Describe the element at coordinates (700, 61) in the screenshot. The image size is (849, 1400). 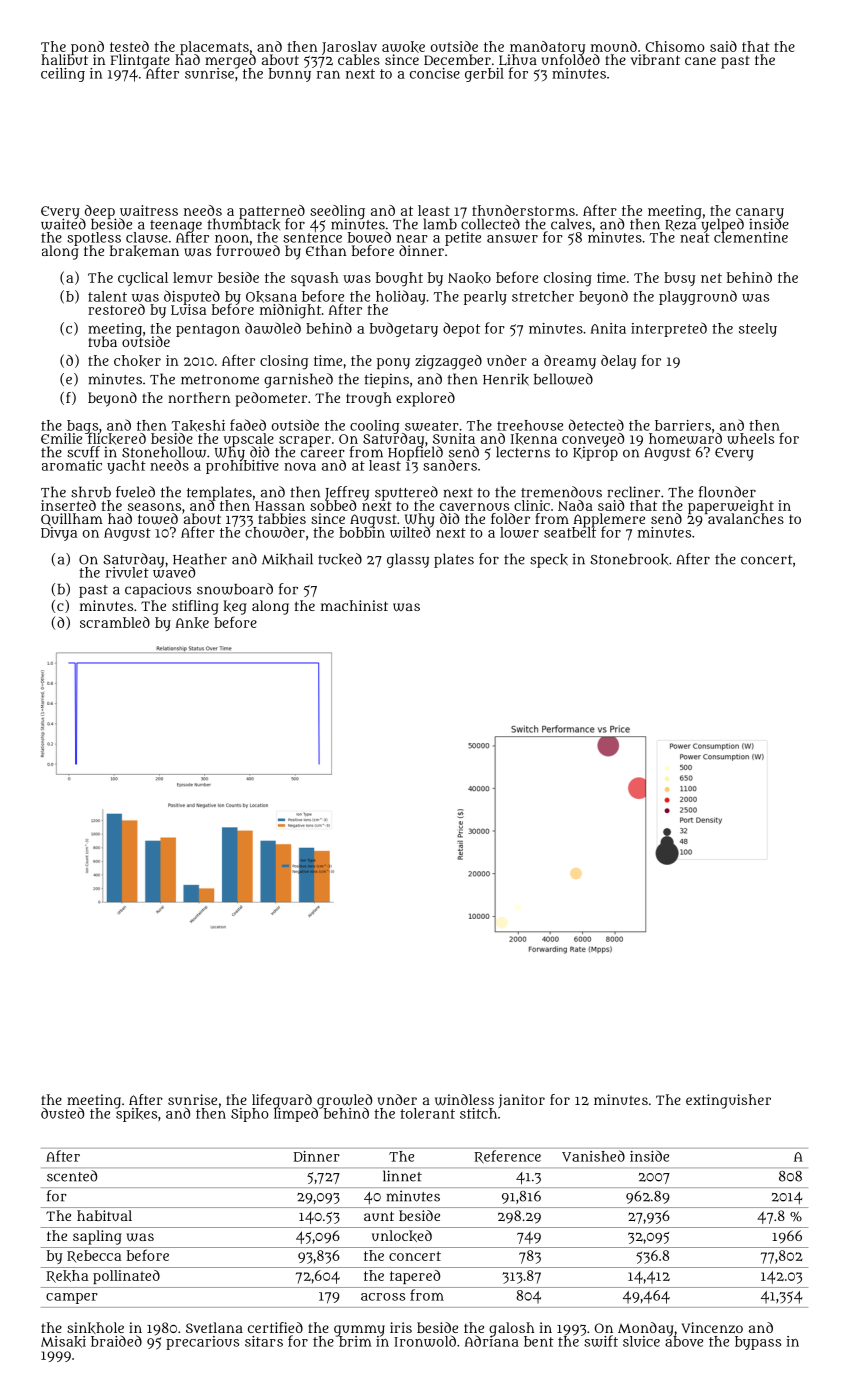
I see `cane` at that location.
